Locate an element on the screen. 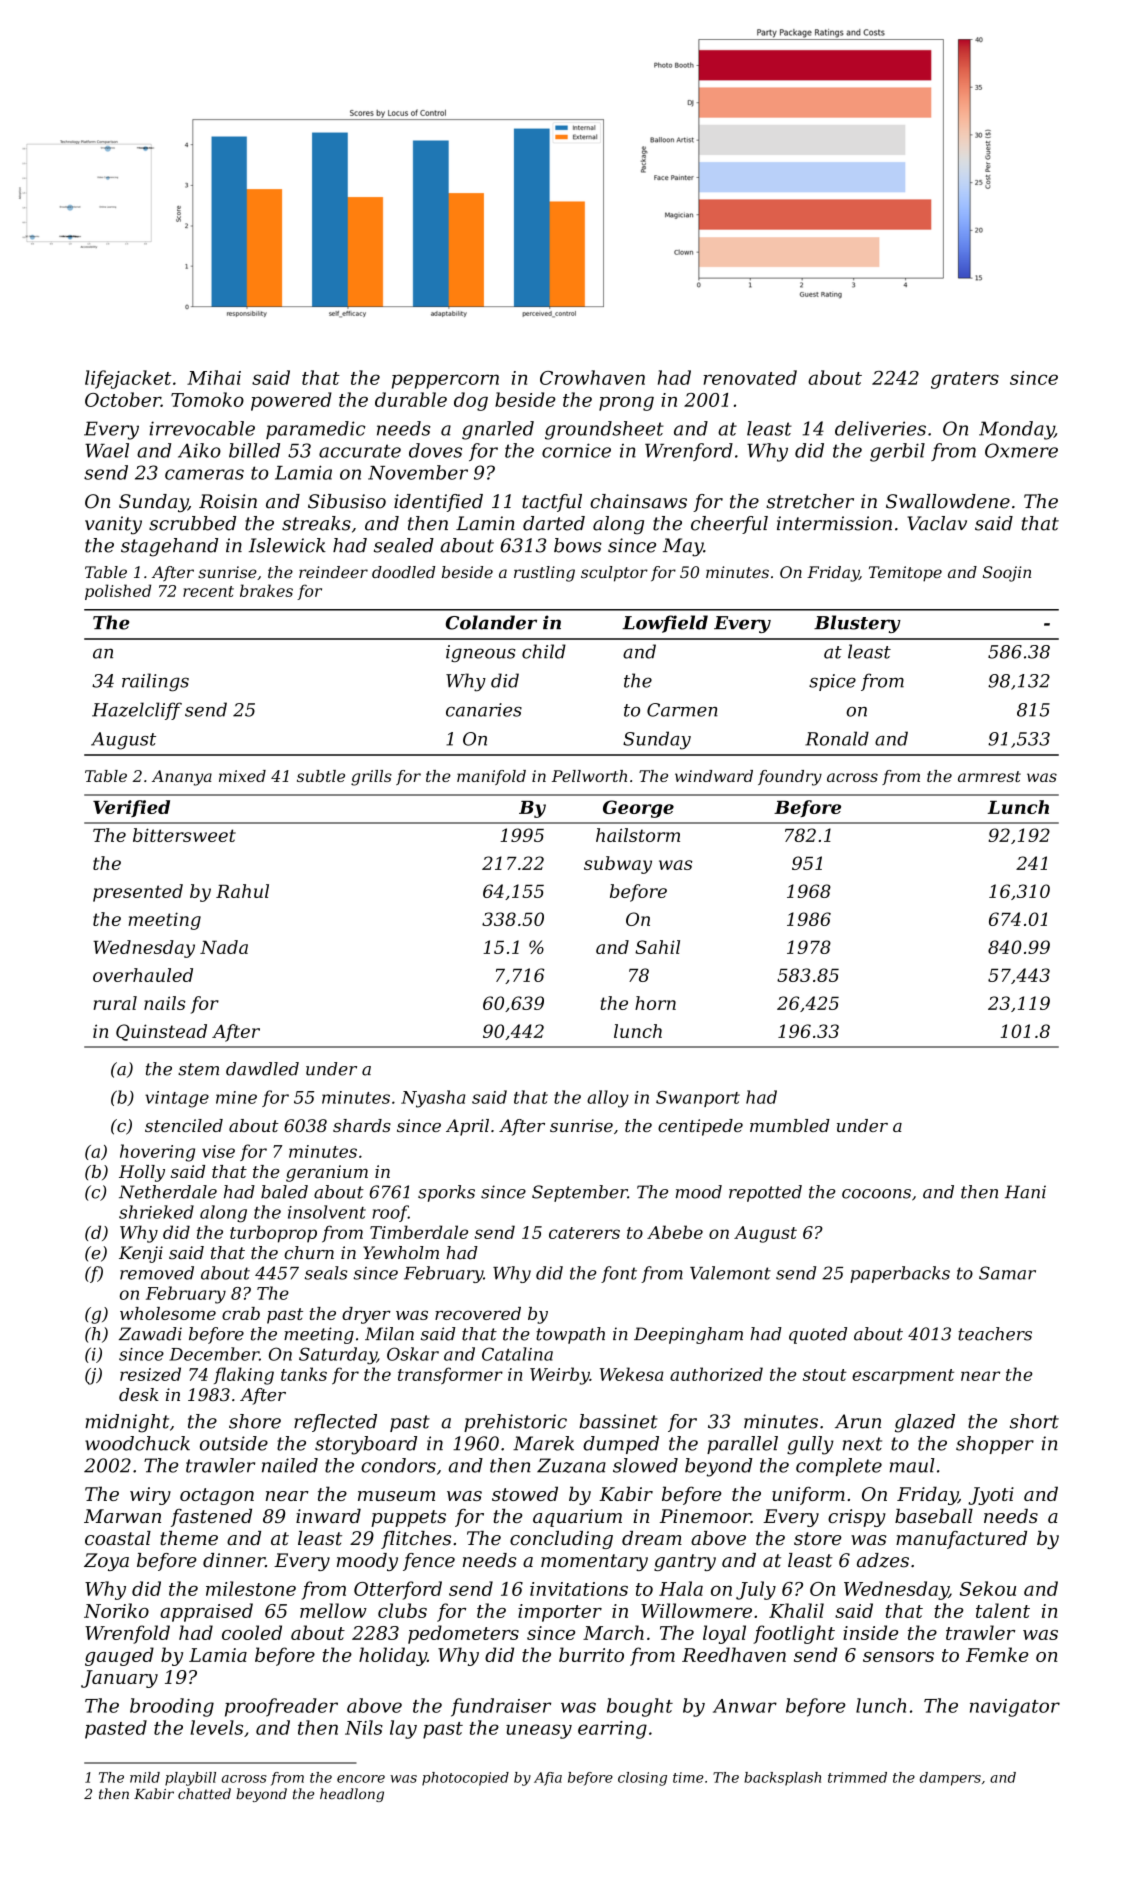  vanity is located at coordinates (113, 525).
